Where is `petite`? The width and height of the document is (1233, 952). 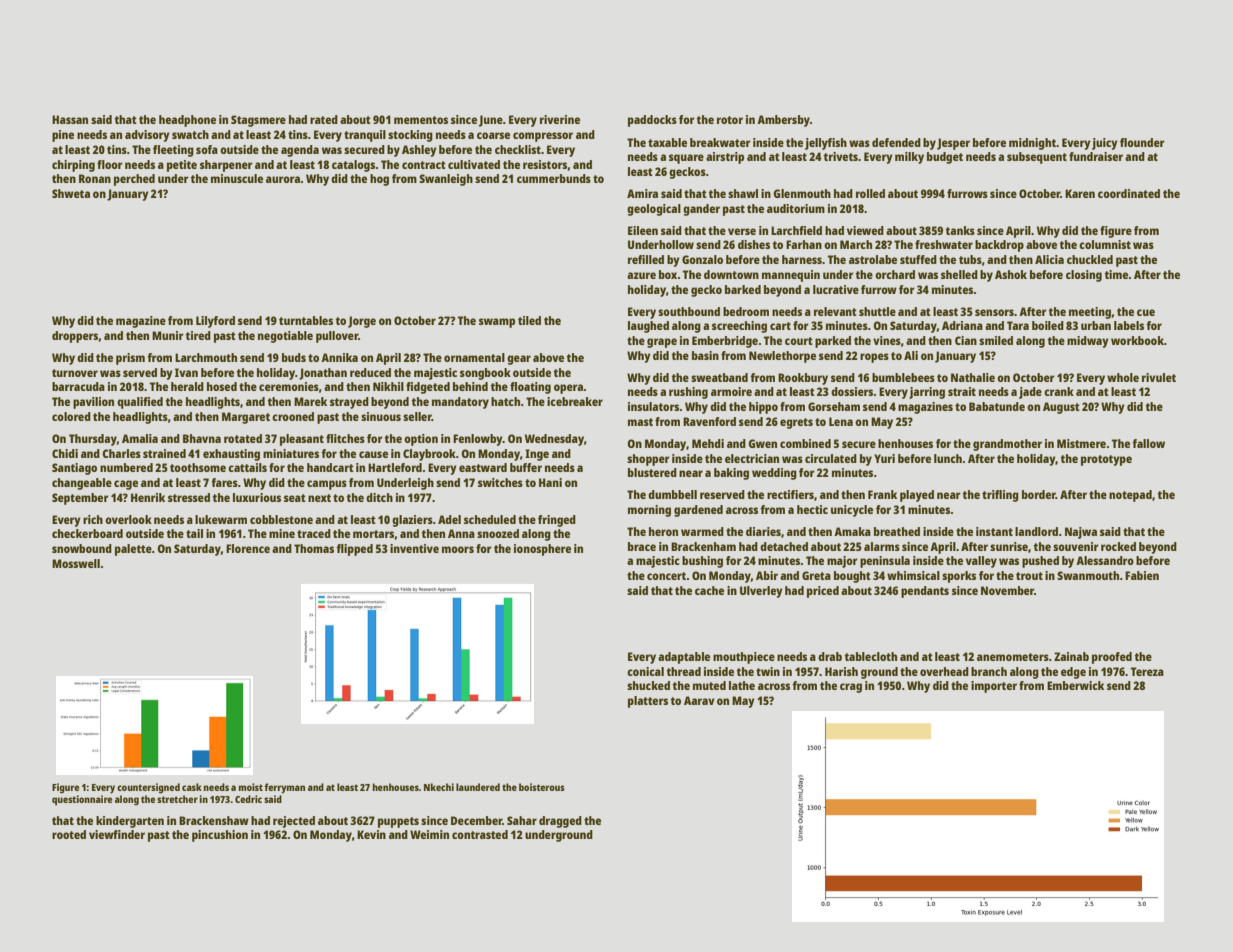 petite is located at coordinates (182, 166).
